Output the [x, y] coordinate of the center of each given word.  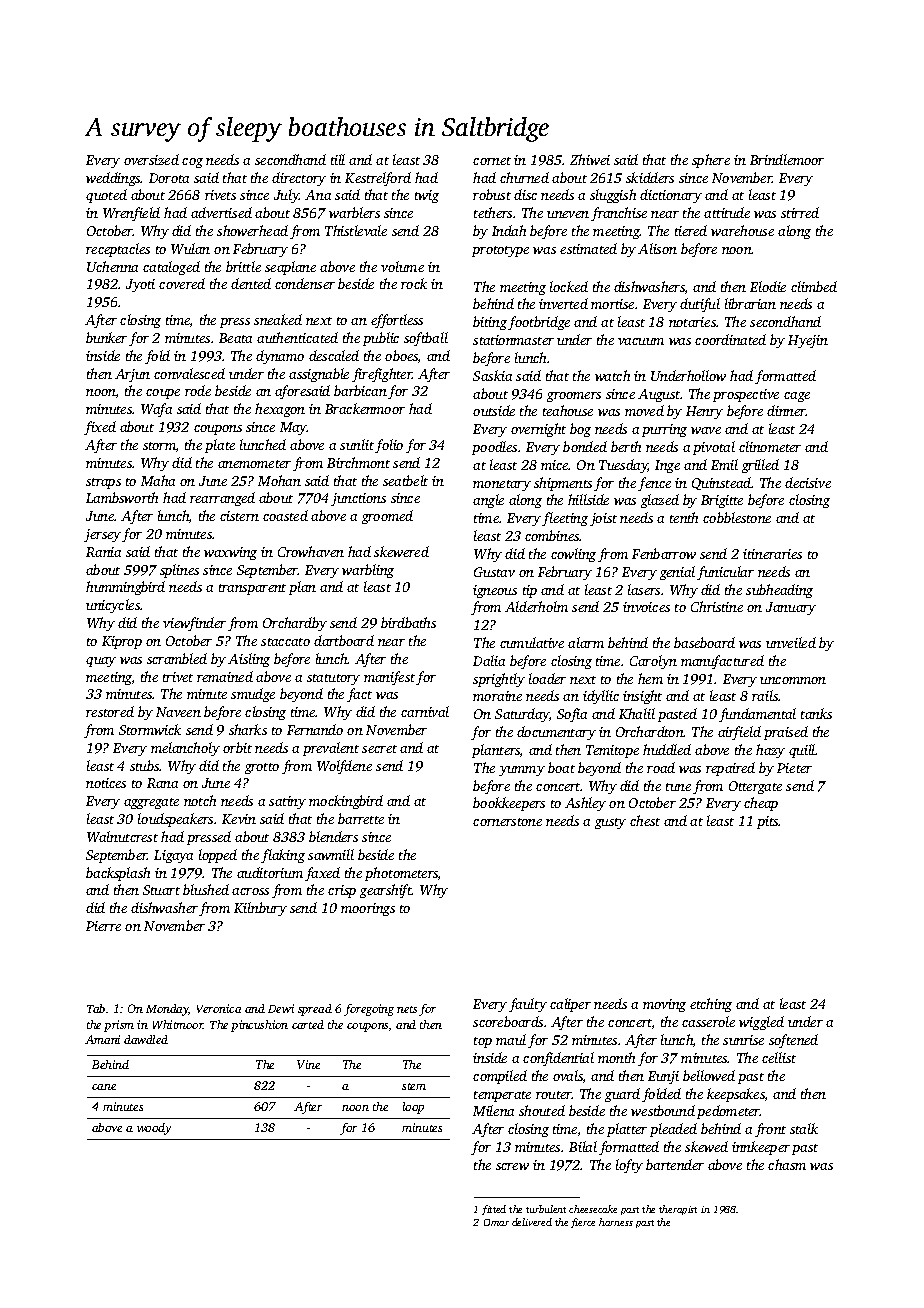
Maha [158, 480]
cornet [492, 161]
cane [104, 1087]
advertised [221, 212]
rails [765, 695]
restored [110, 711]
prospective [746, 395]
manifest [389, 678]
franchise [619, 214]
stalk [804, 1128]
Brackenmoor [365, 408]
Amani [102, 1039]
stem [414, 1086]
